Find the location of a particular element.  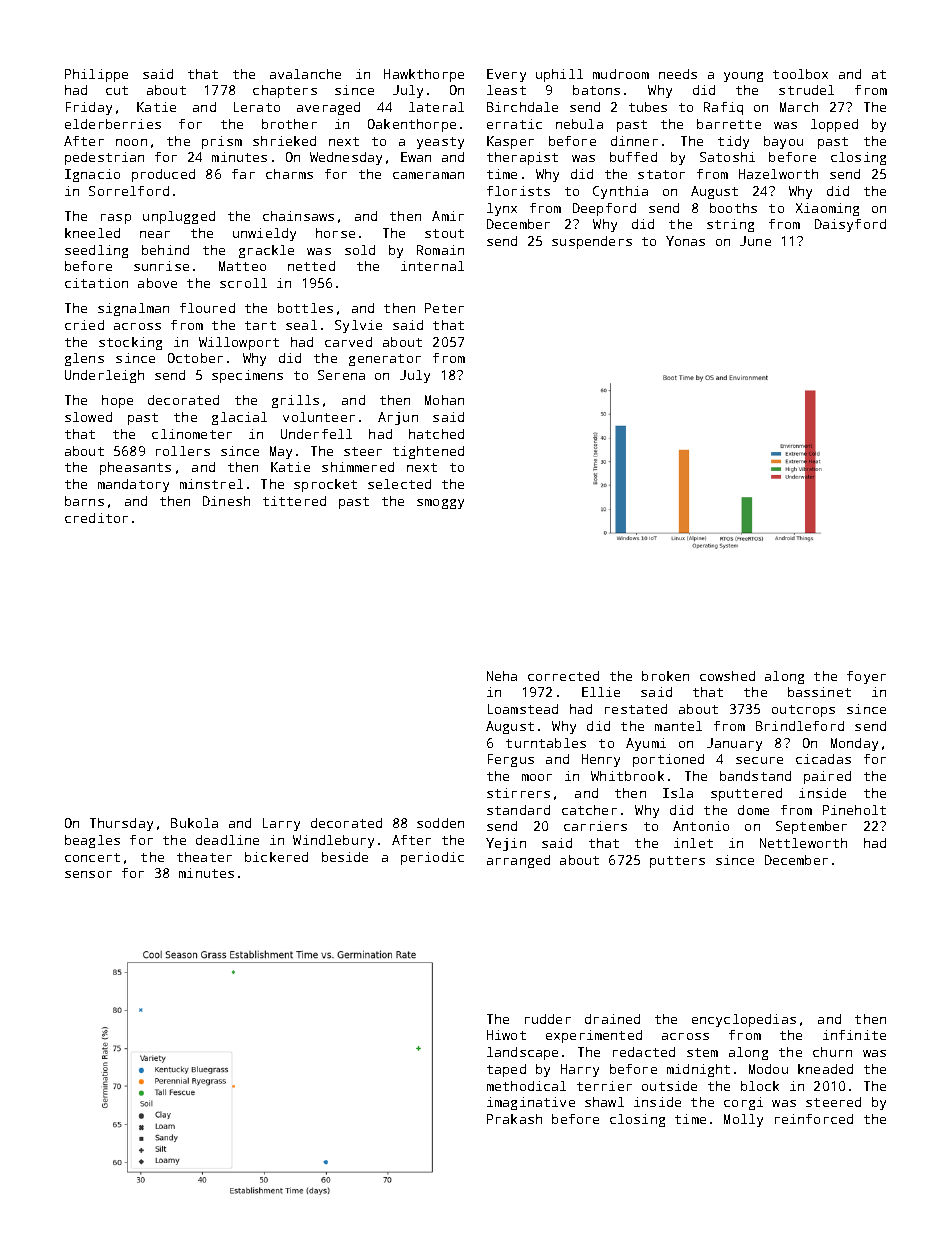

Every is located at coordinates (506, 75).
